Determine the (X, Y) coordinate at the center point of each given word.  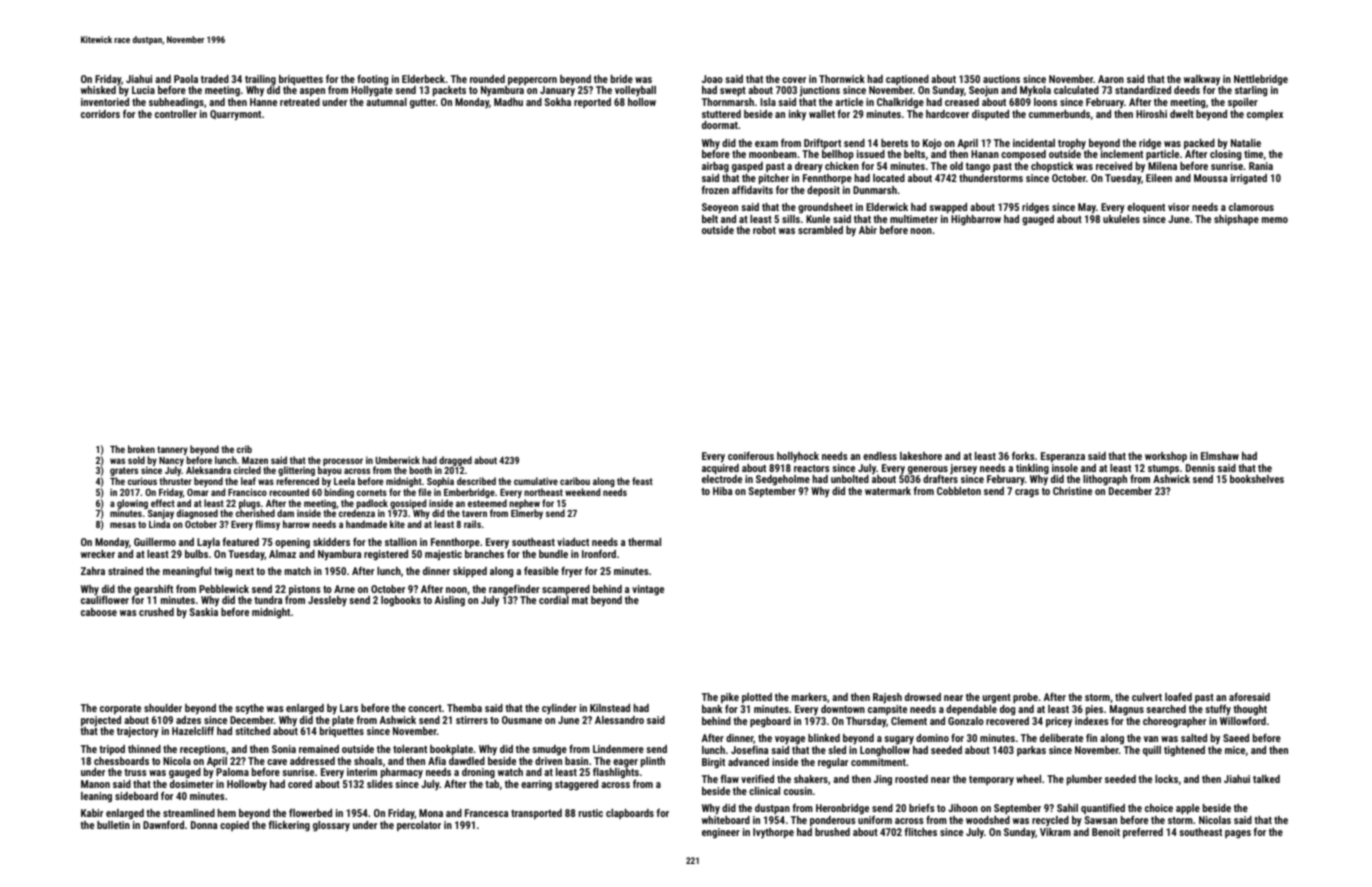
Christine (1072, 491)
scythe (249, 709)
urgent (997, 698)
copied (234, 826)
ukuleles (1121, 219)
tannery (172, 450)
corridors (100, 114)
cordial (554, 600)
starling (1251, 91)
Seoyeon (720, 208)
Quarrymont (235, 115)
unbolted (850, 479)
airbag (715, 167)
